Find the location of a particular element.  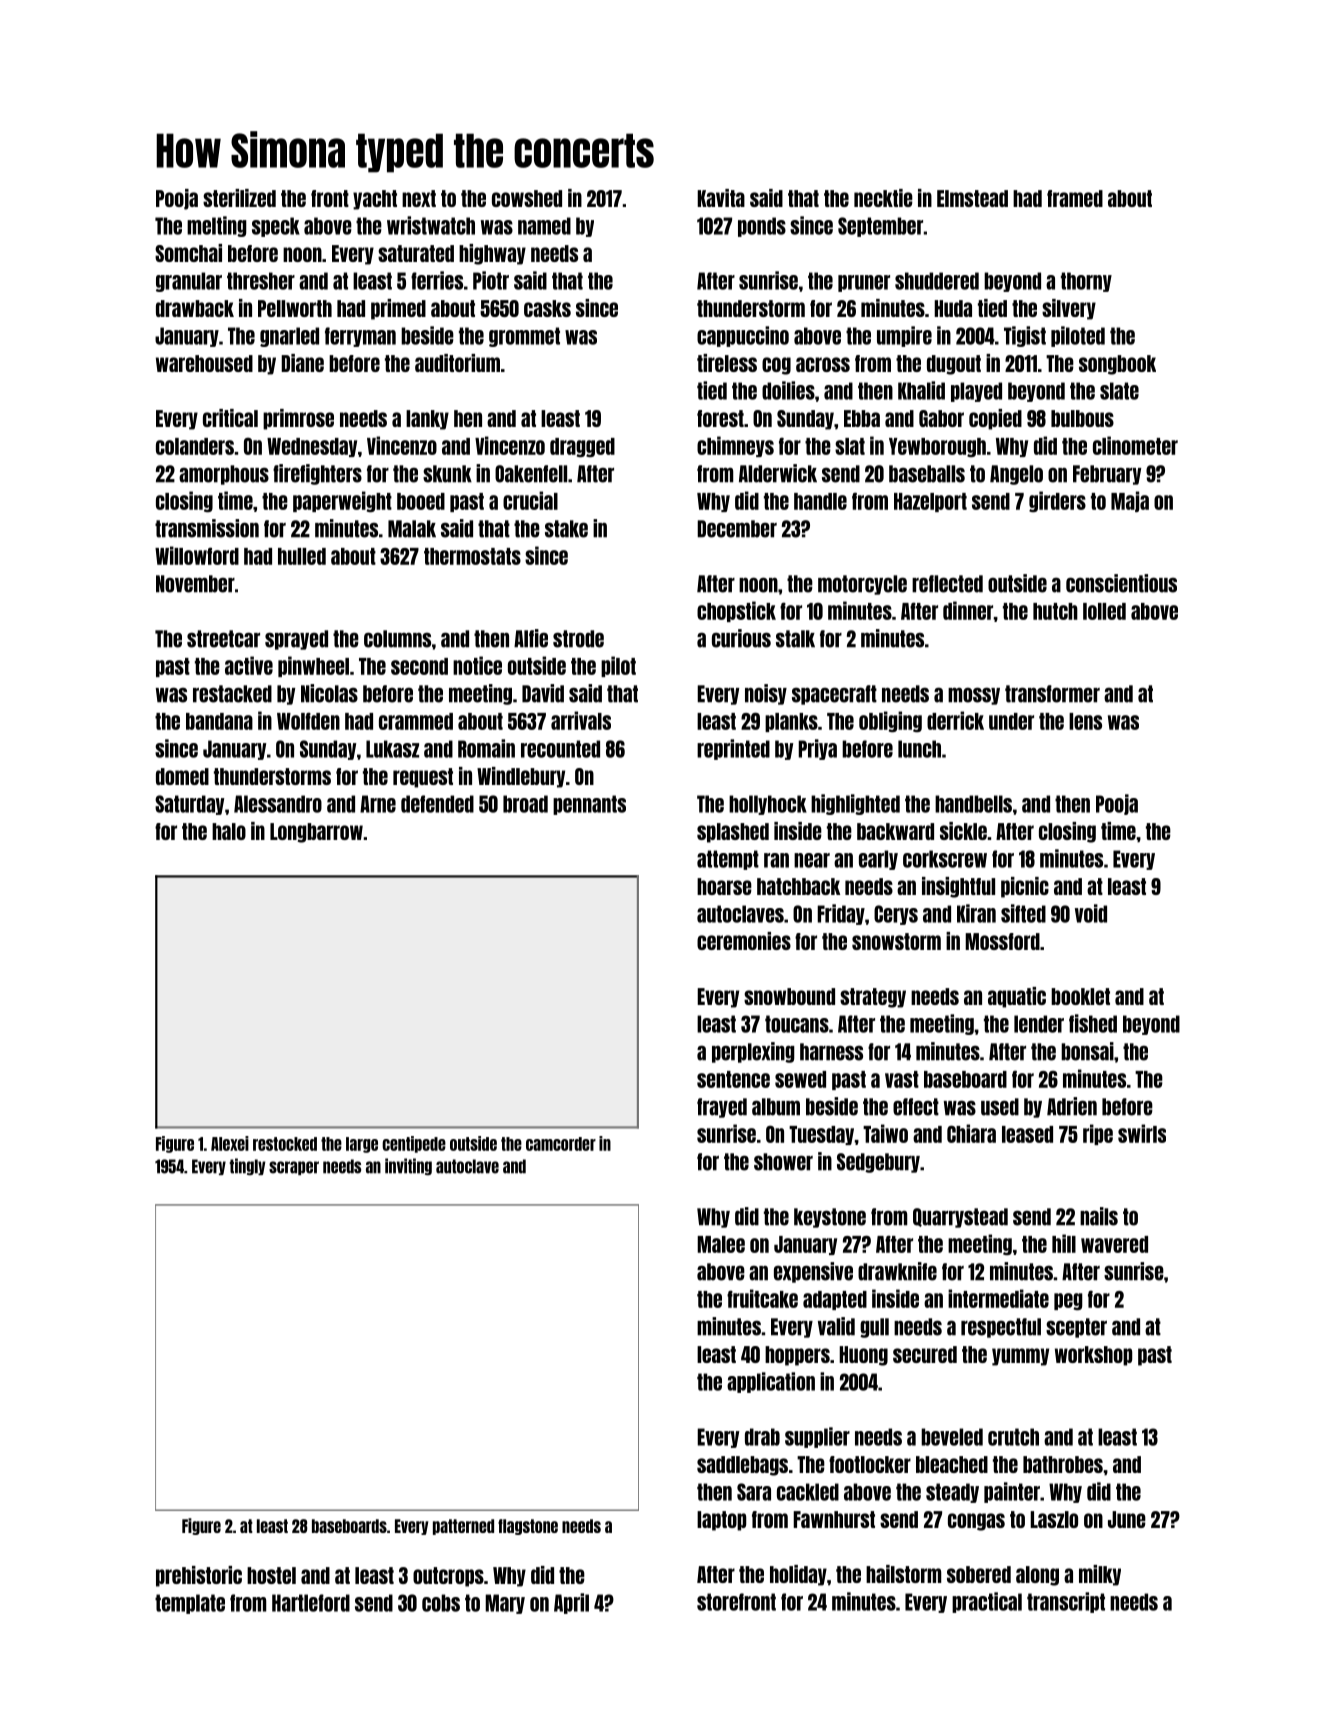

Malee is located at coordinates (721, 1244).
